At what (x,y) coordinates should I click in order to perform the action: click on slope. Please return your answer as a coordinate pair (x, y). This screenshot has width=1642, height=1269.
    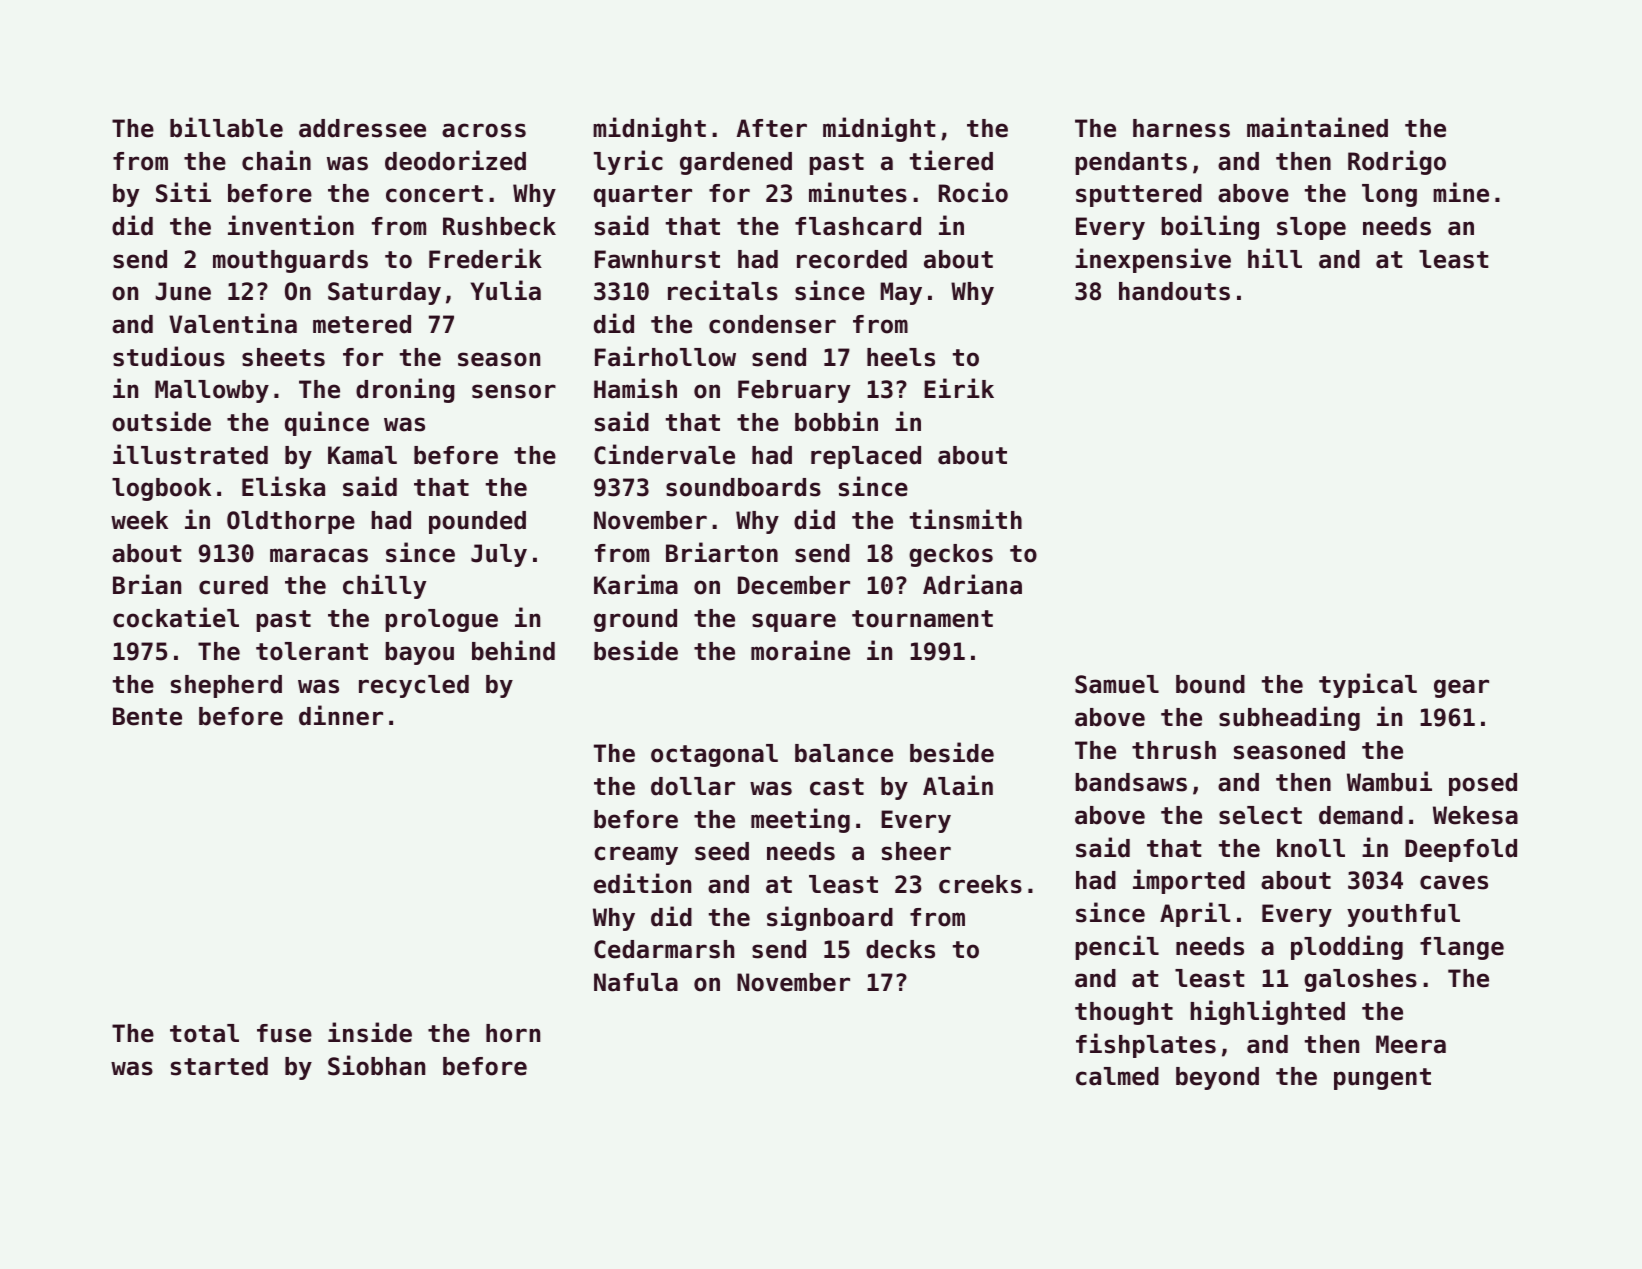
    Looking at the image, I should click on (1311, 228).
